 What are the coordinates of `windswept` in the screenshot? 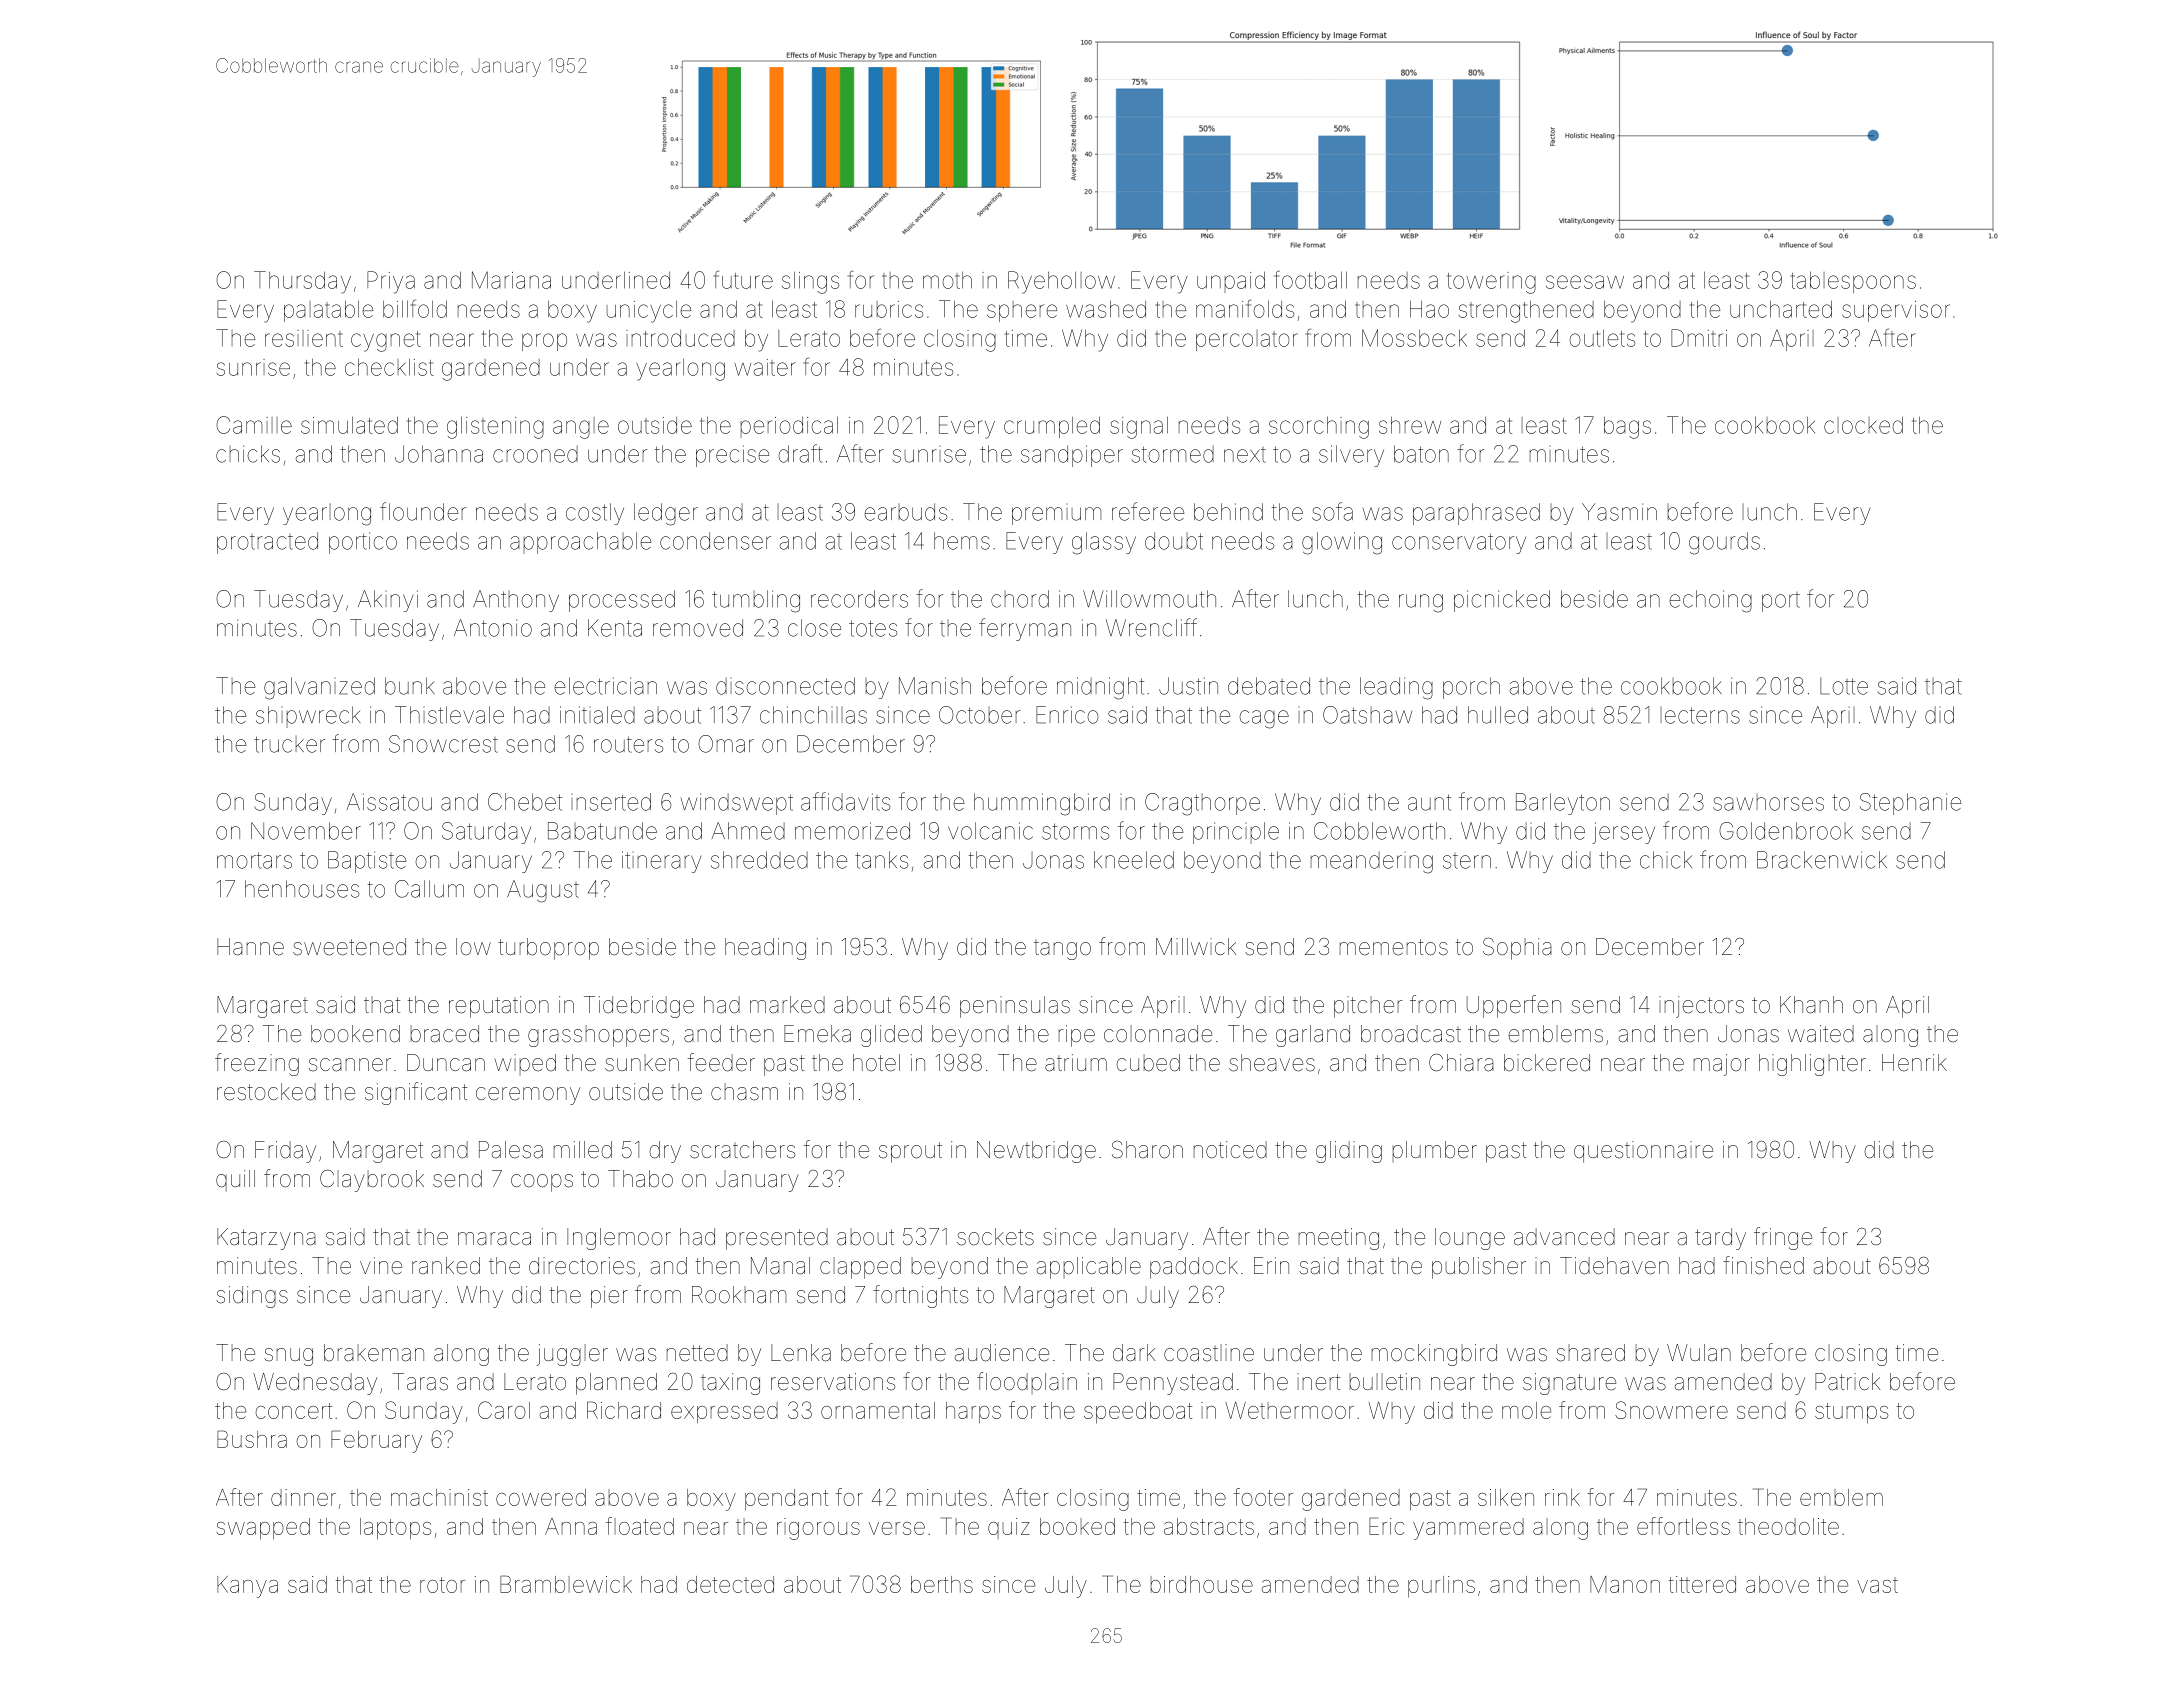 It's located at (737, 804).
